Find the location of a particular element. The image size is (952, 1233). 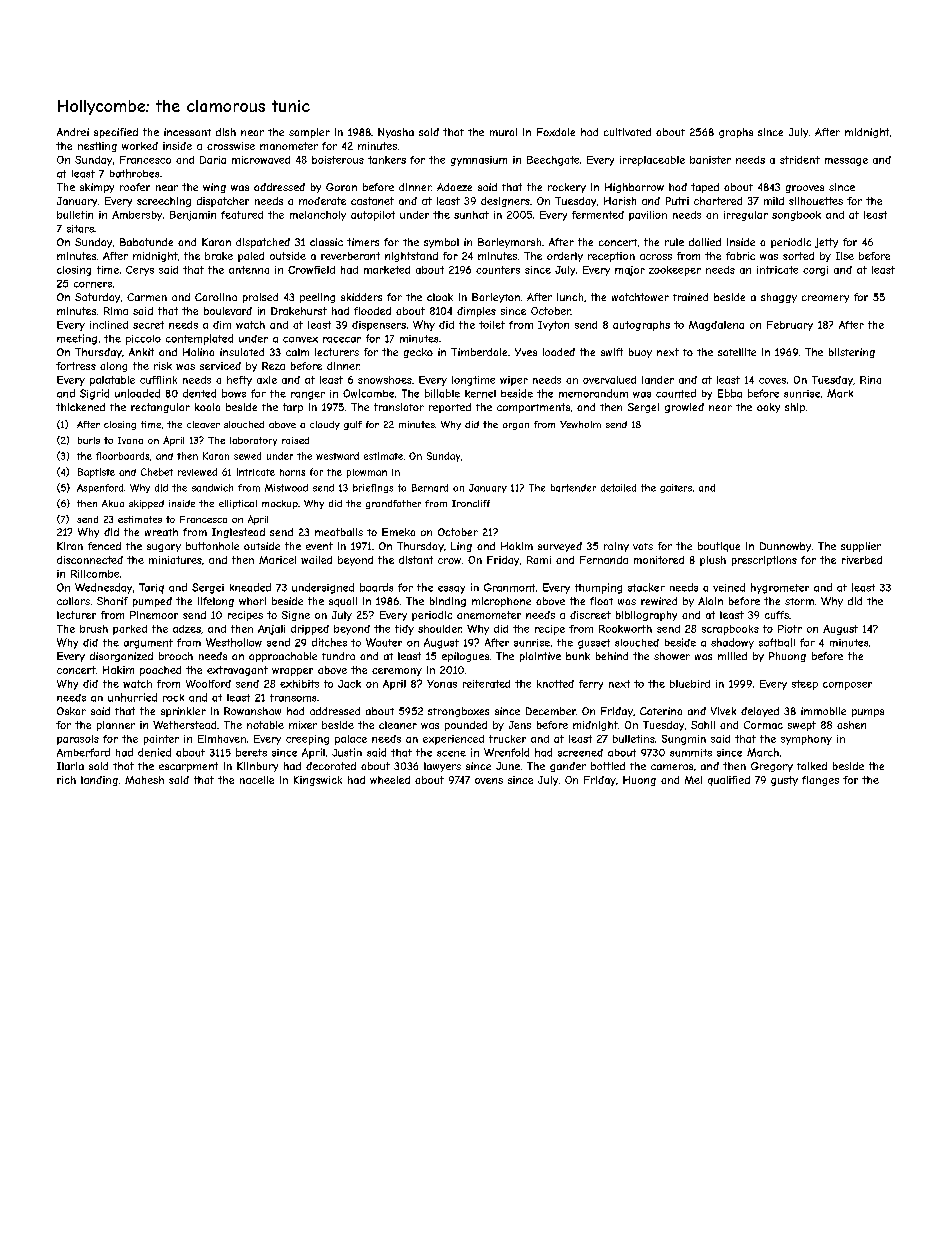

burls is located at coordinates (89, 440).
